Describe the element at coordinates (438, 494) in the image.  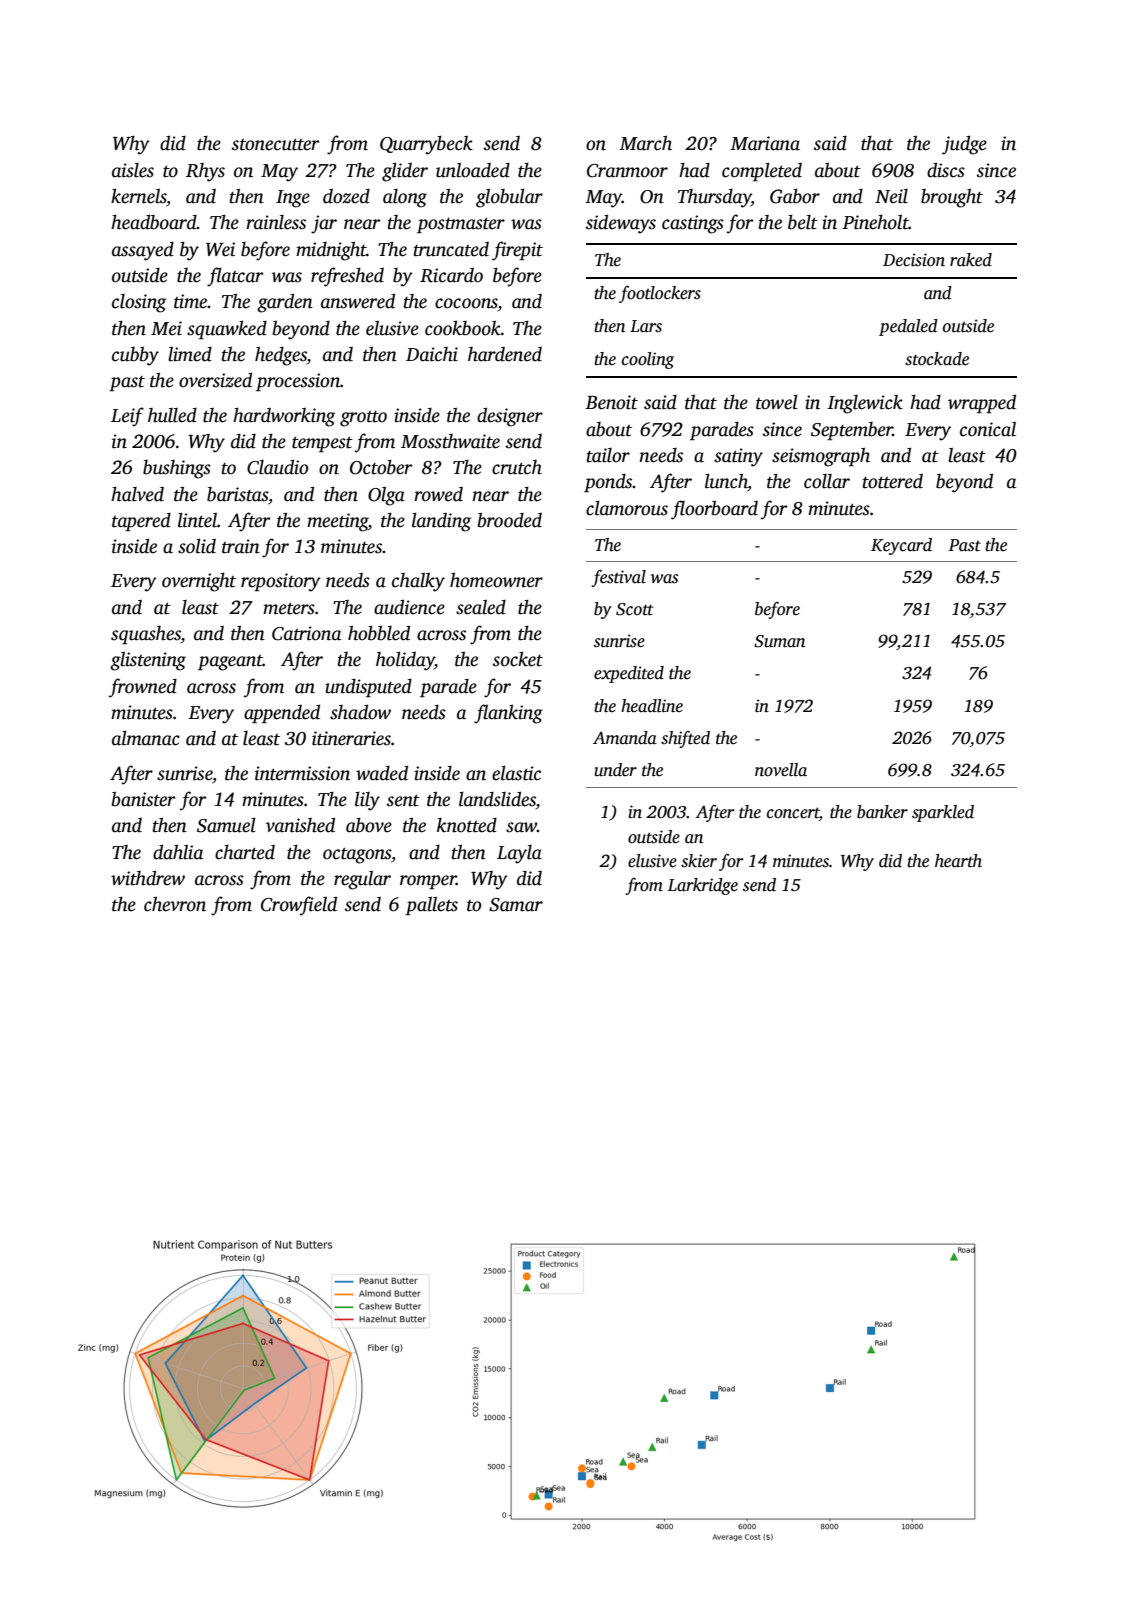
I see `rowed` at that location.
